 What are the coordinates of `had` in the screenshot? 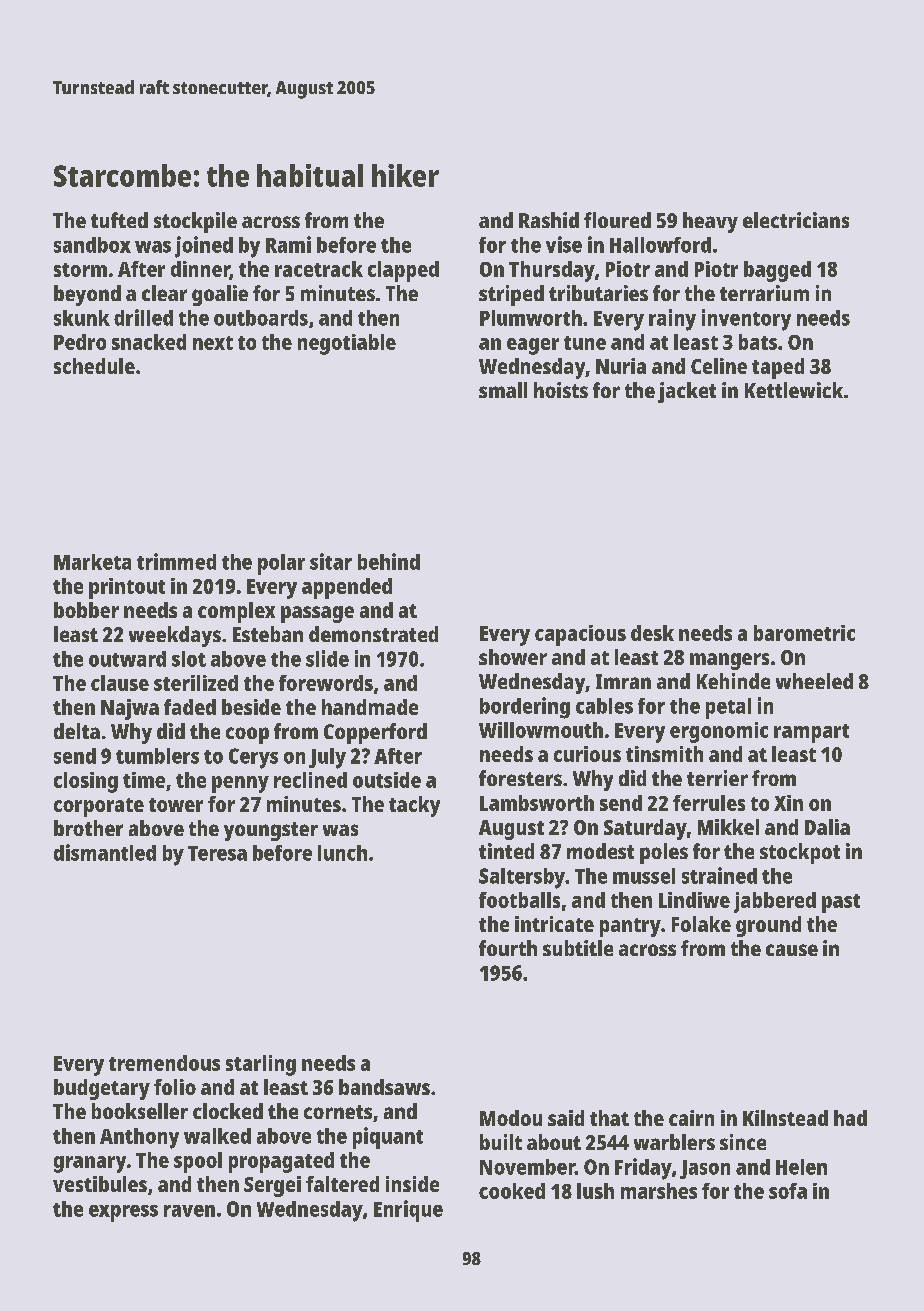 It's located at (850, 1118).
